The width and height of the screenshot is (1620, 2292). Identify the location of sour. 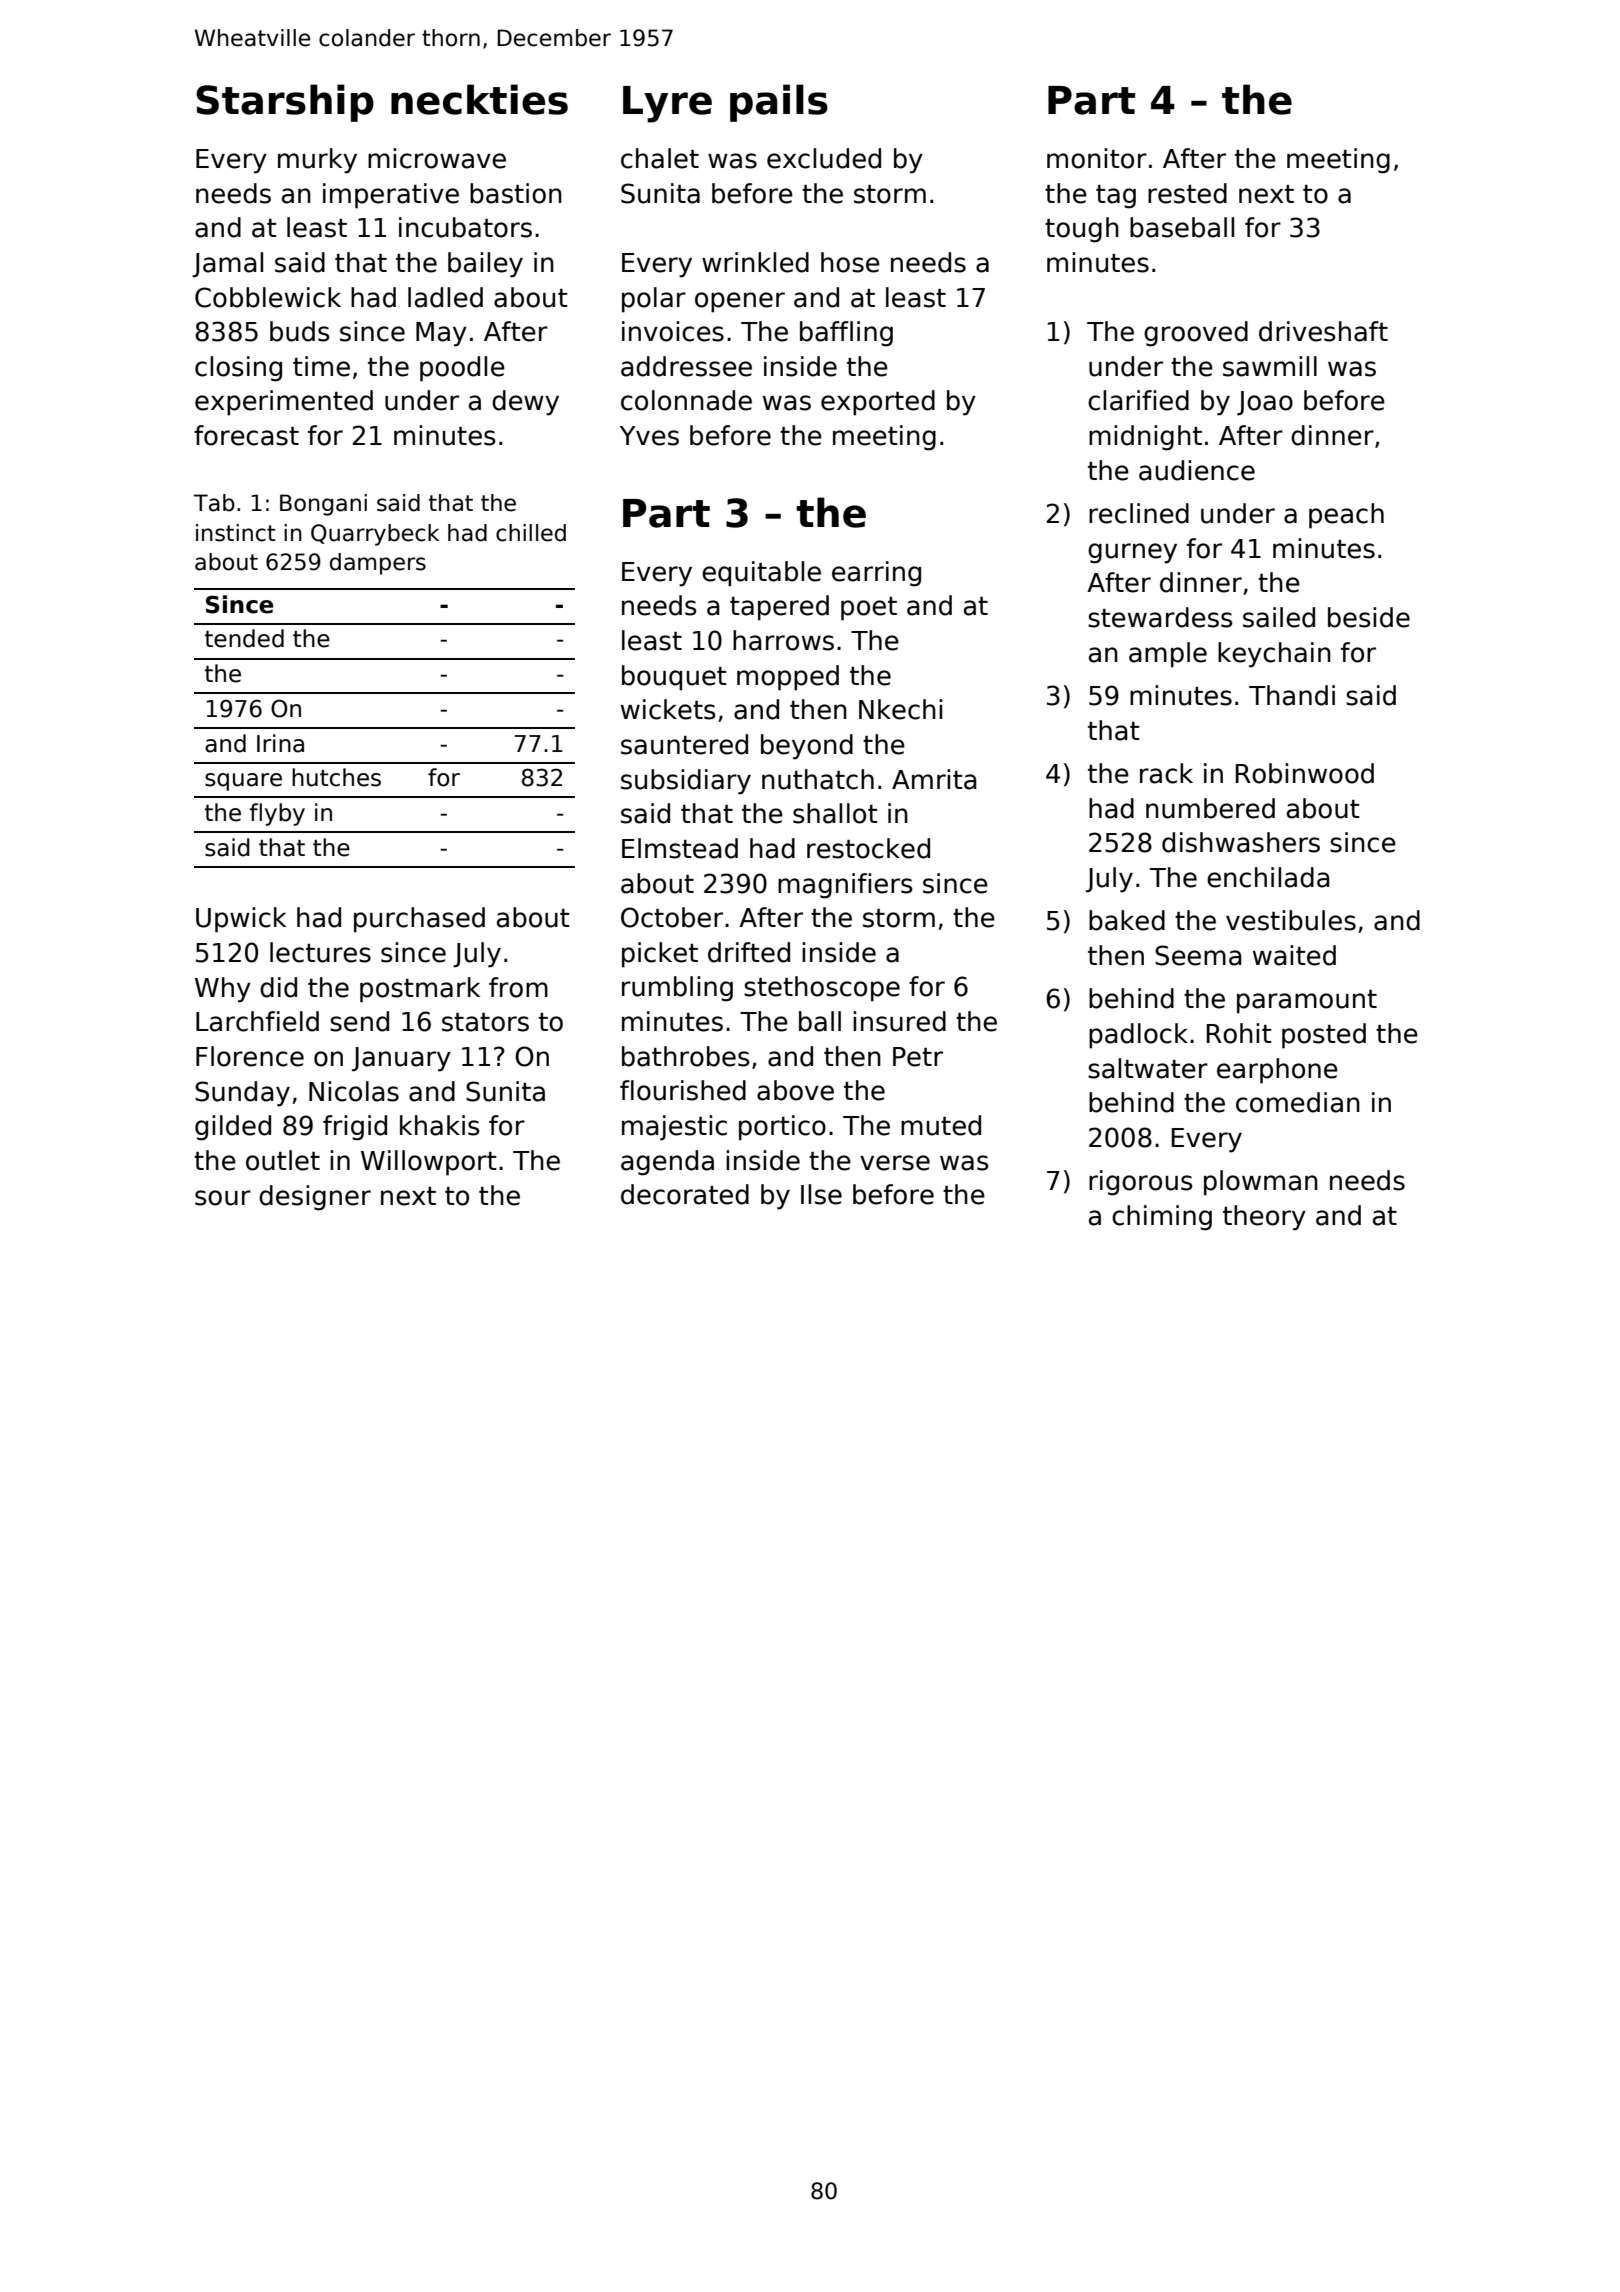
(223, 1198).
